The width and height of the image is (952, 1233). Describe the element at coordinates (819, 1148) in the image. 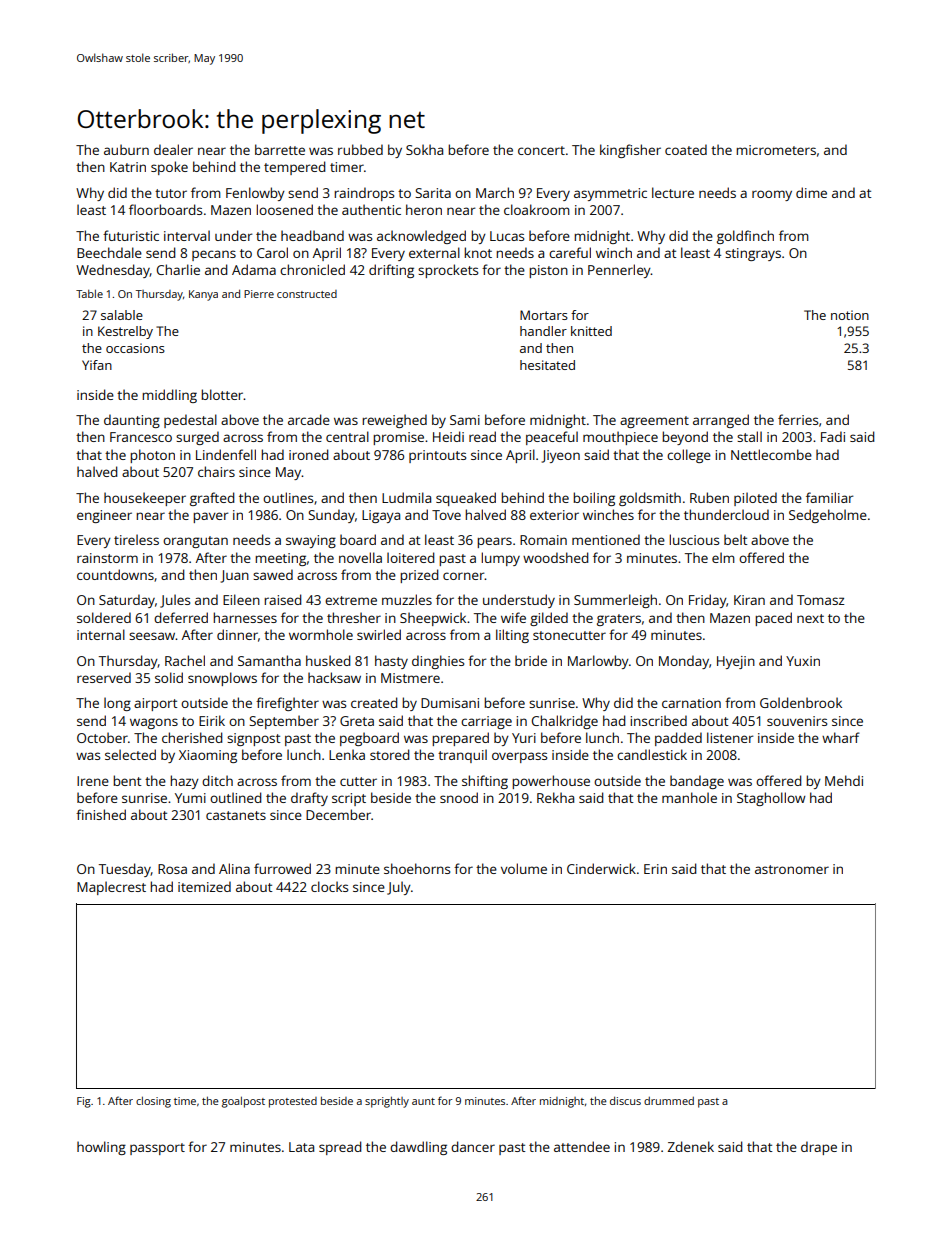

I see `drape` at that location.
